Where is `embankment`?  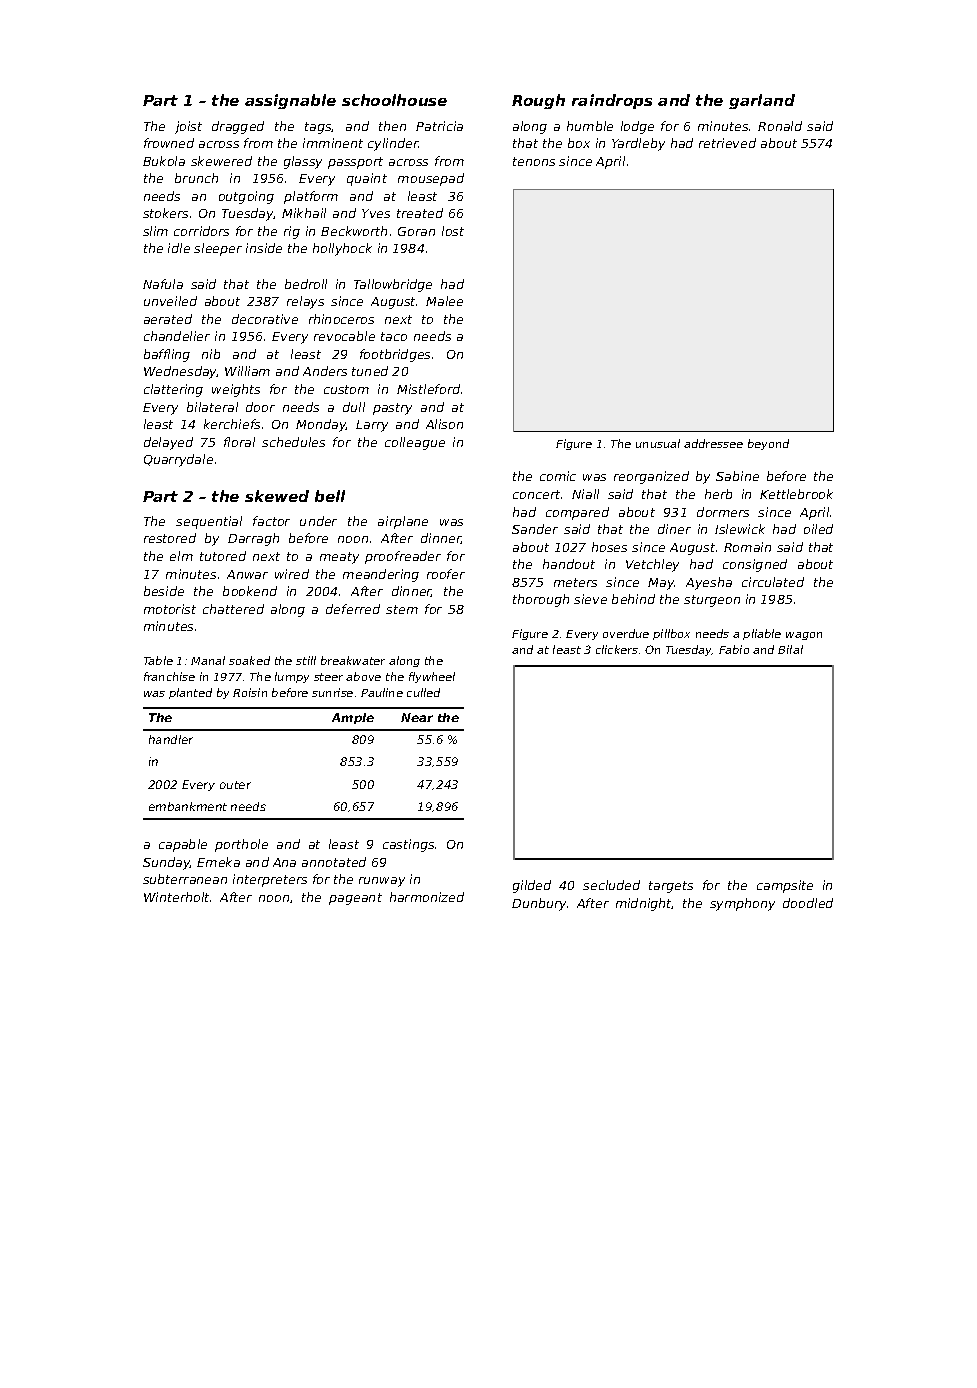
embankment is located at coordinates (188, 806).
